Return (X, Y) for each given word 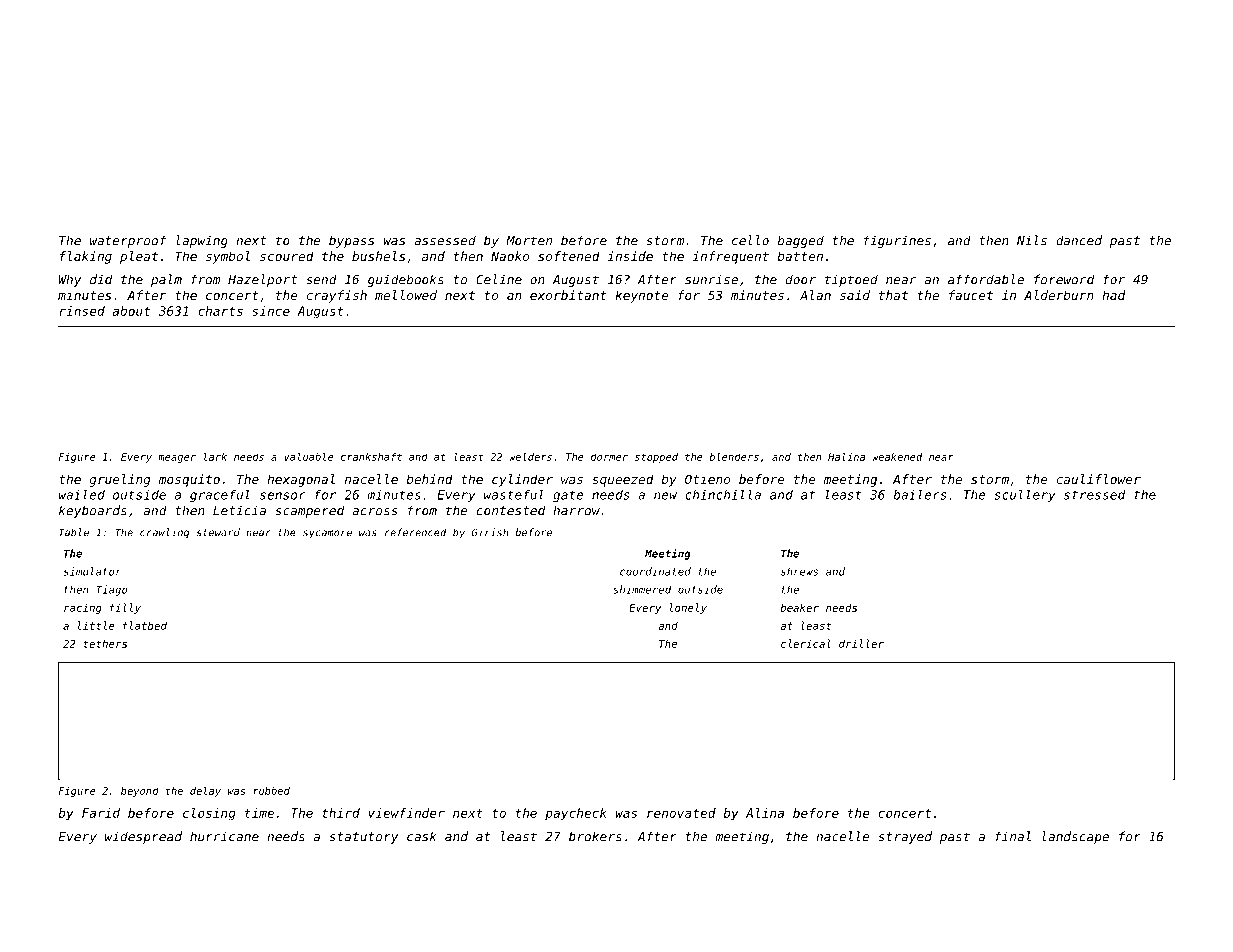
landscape (1075, 837)
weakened (897, 457)
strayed (905, 837)
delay (205, 792)
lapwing (202, 241)
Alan (815, 295)
